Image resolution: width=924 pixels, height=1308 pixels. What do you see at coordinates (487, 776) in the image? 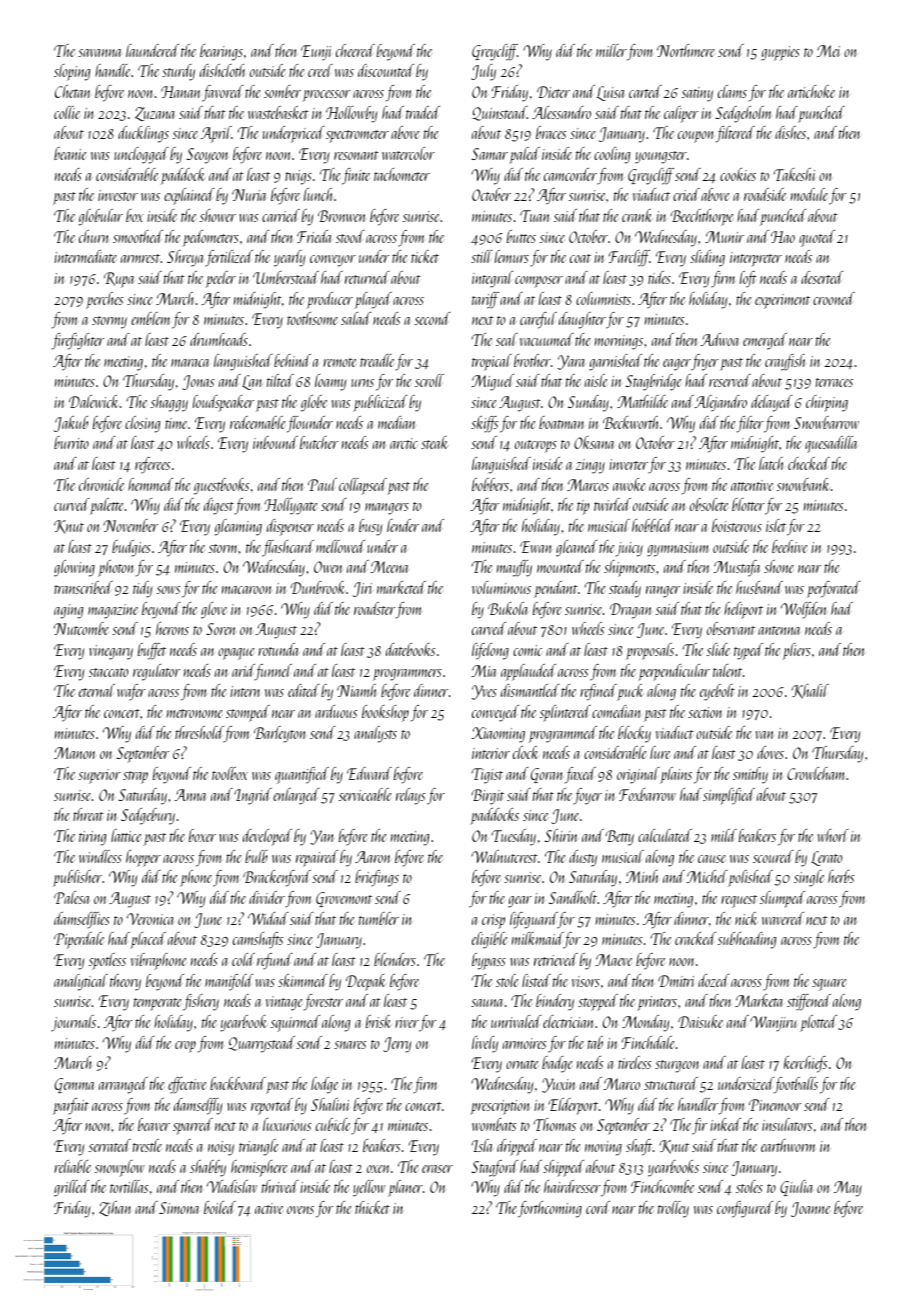
I see `Tigist` at bounding box center [487, 776].
